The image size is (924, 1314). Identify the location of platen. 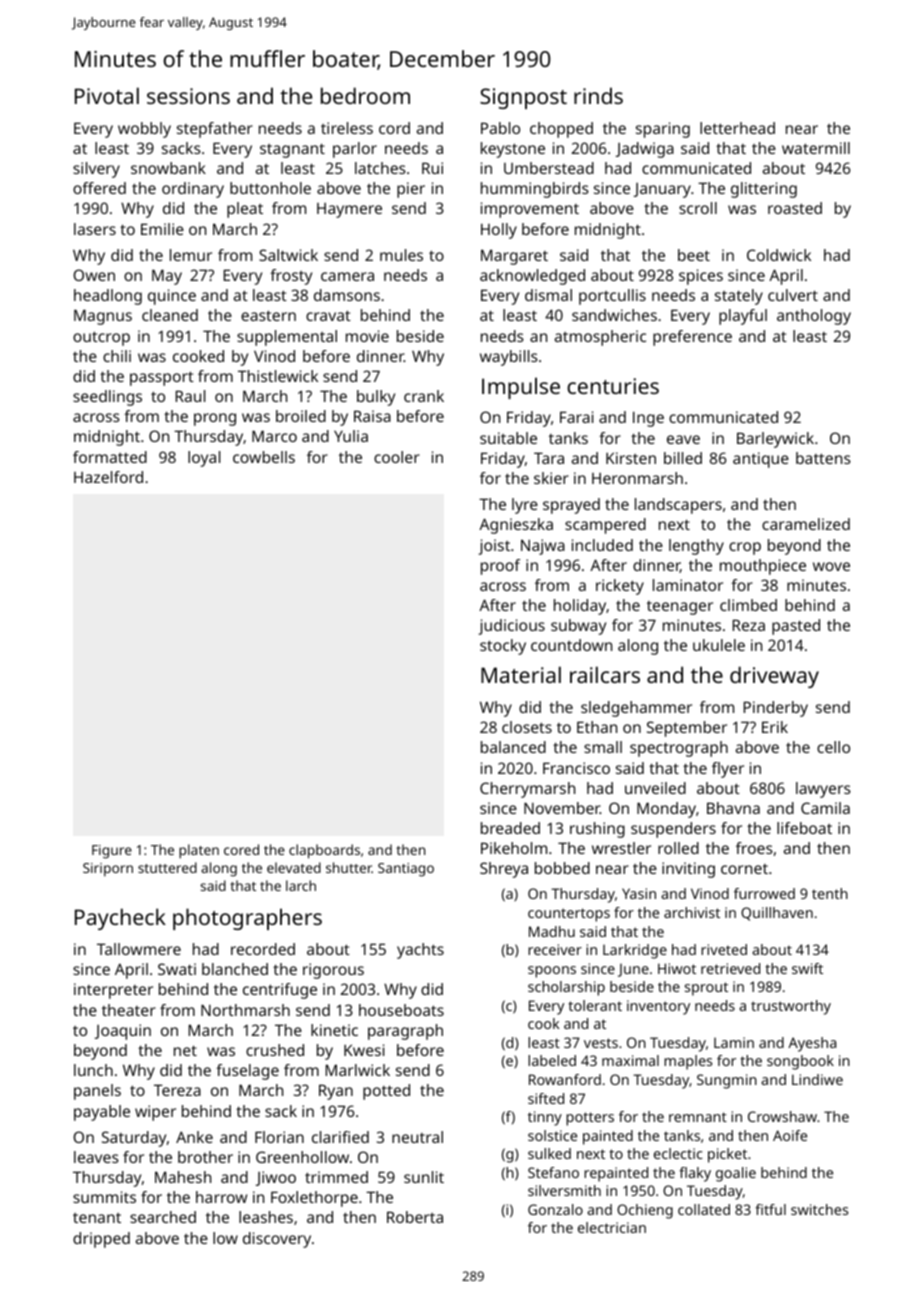
(199, 851).
